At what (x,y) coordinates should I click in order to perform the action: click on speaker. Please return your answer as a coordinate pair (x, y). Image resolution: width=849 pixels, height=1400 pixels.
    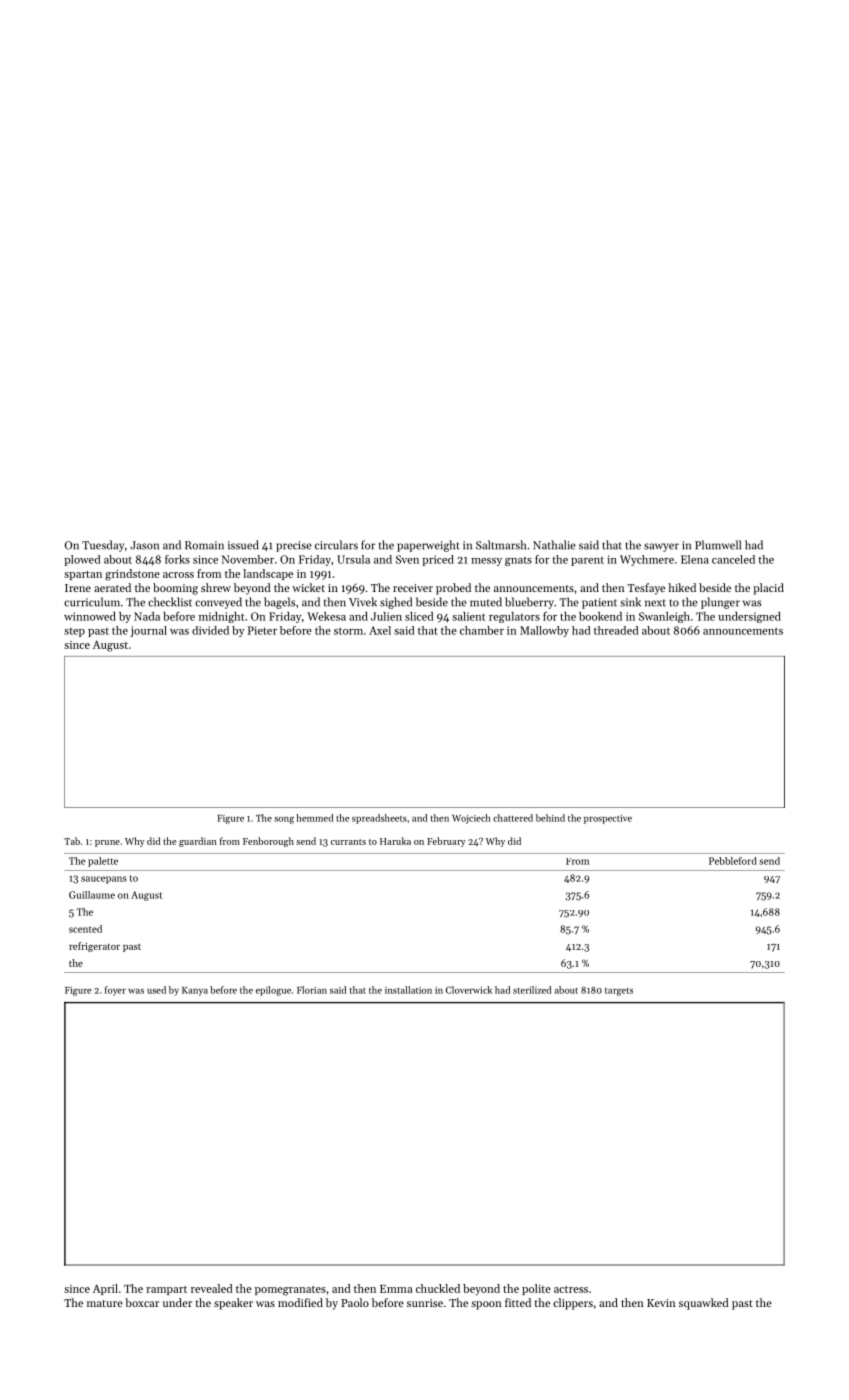
    Looking at the image, I should click on (233, 1304).
